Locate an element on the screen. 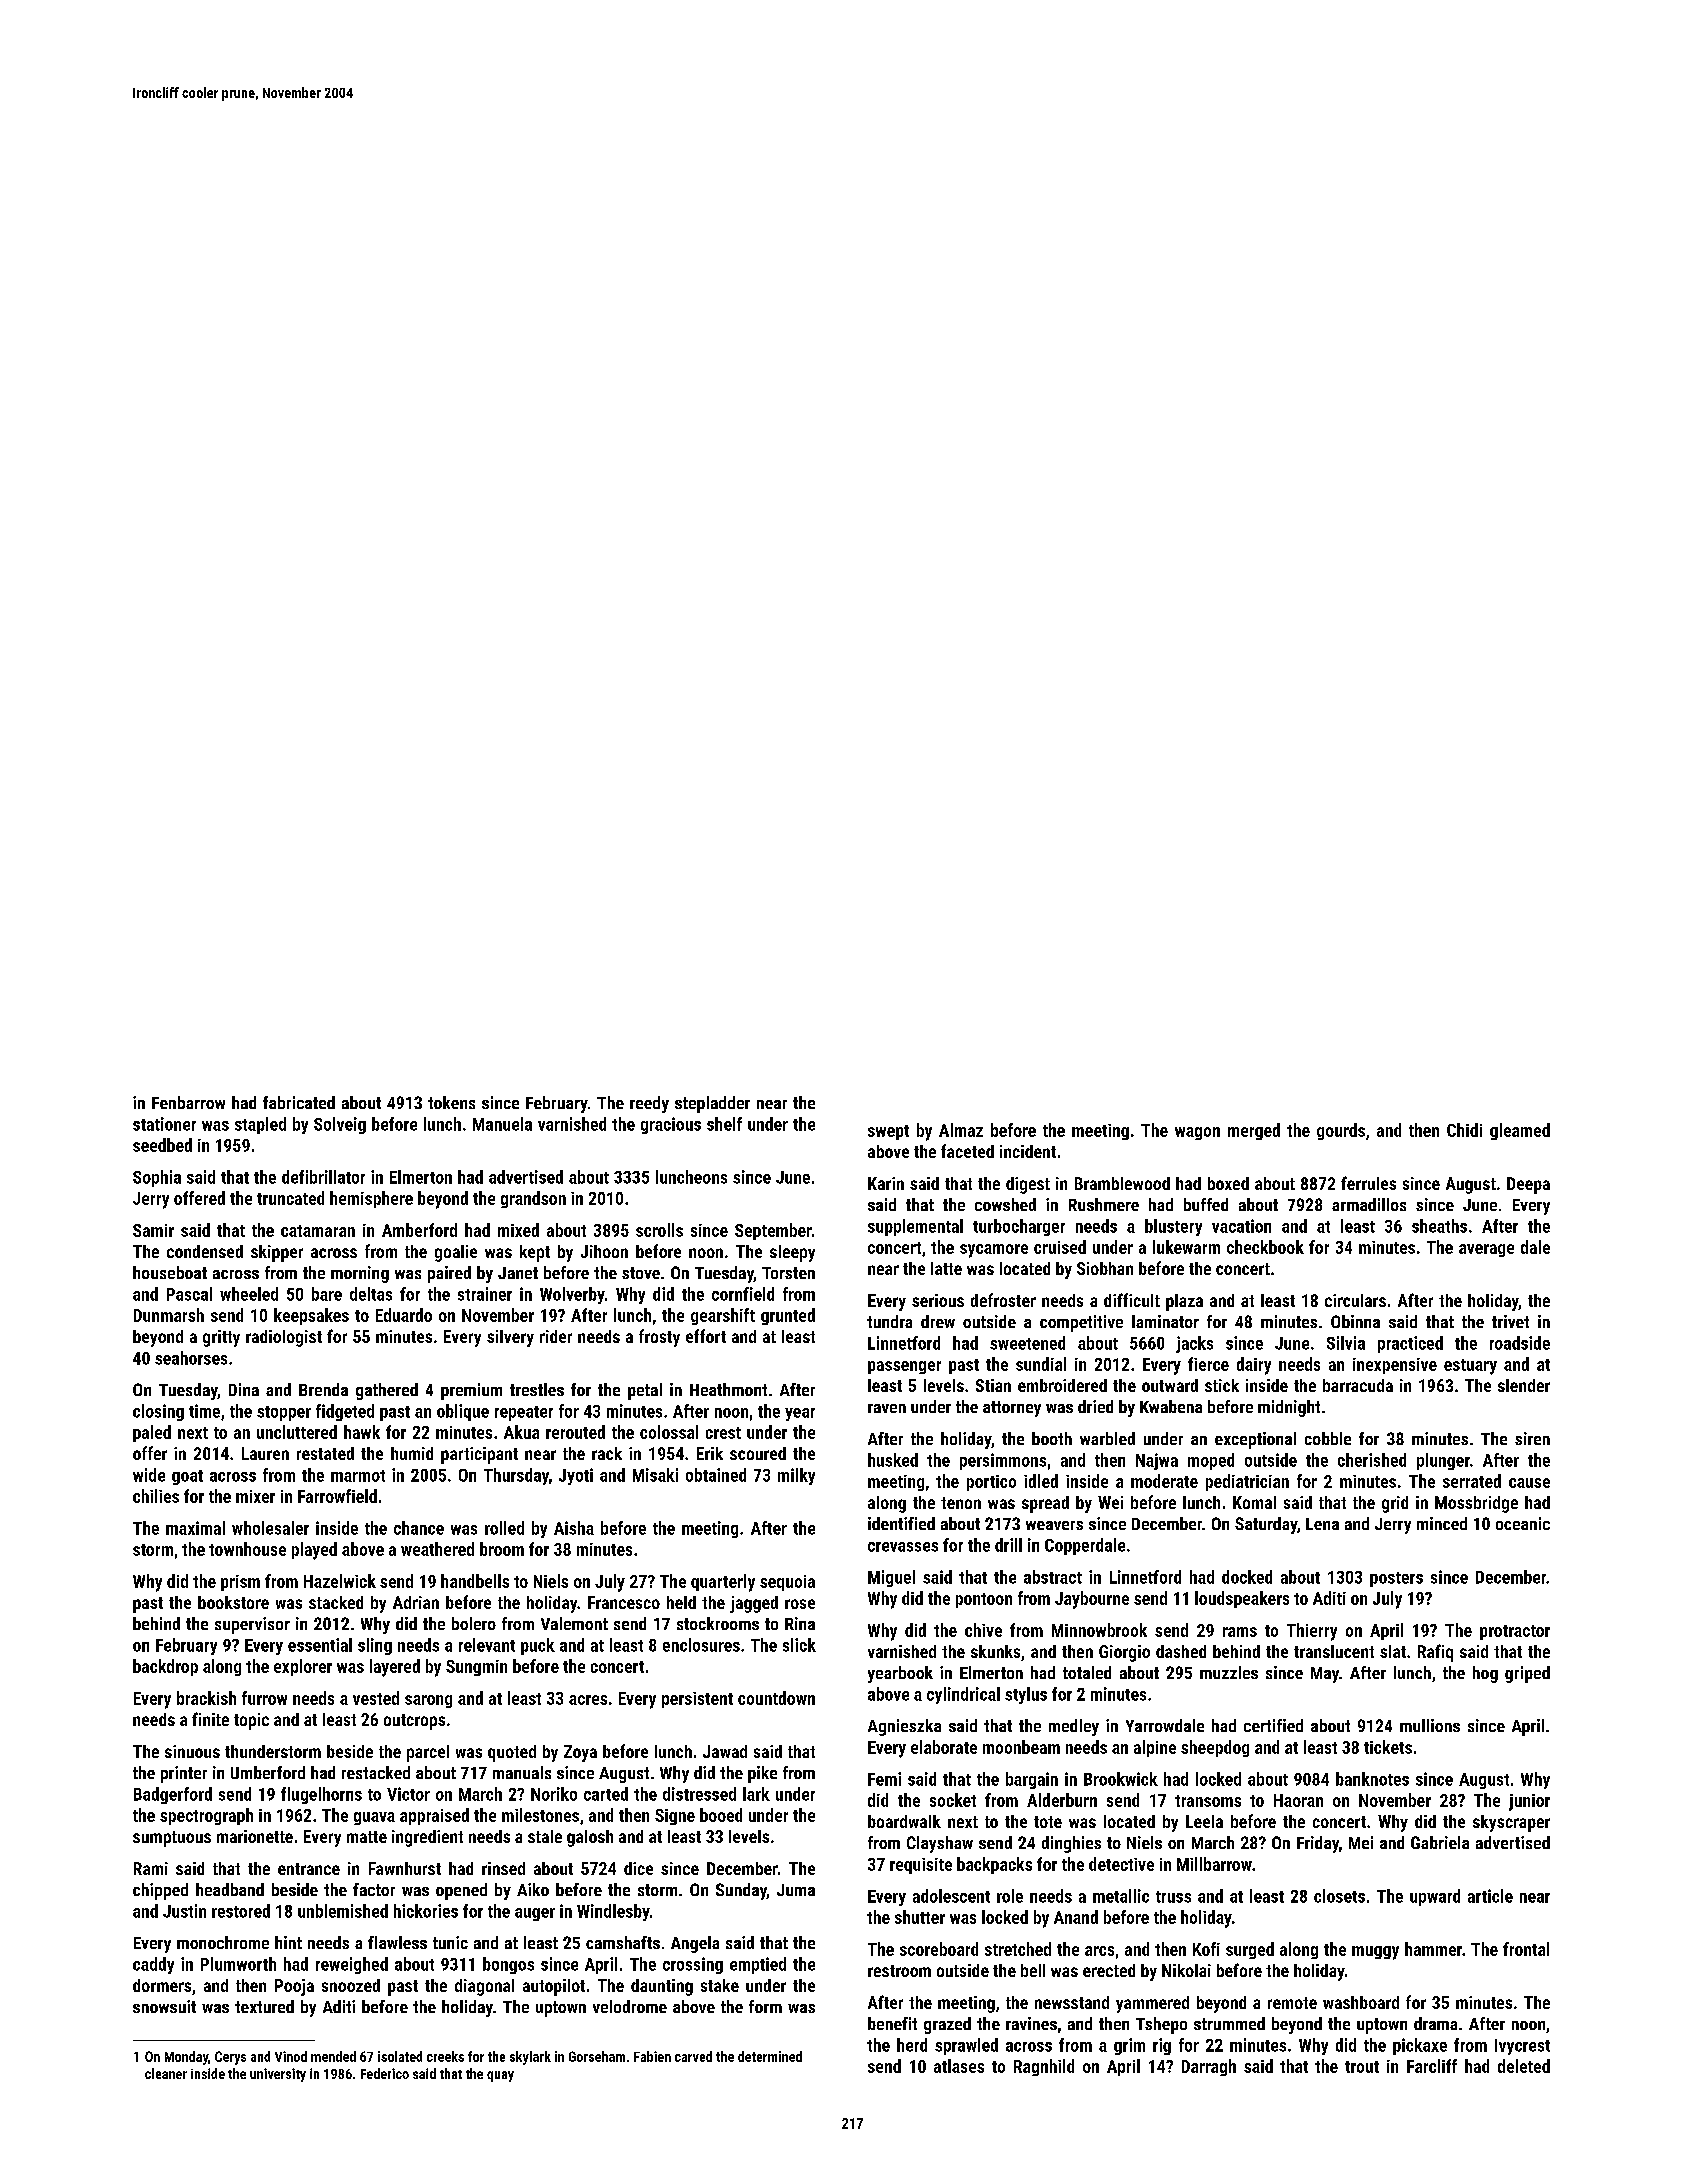 Image resolution: width=1683 pixels, height=2178 pixels. form is located at coordinates (765, 2006).
